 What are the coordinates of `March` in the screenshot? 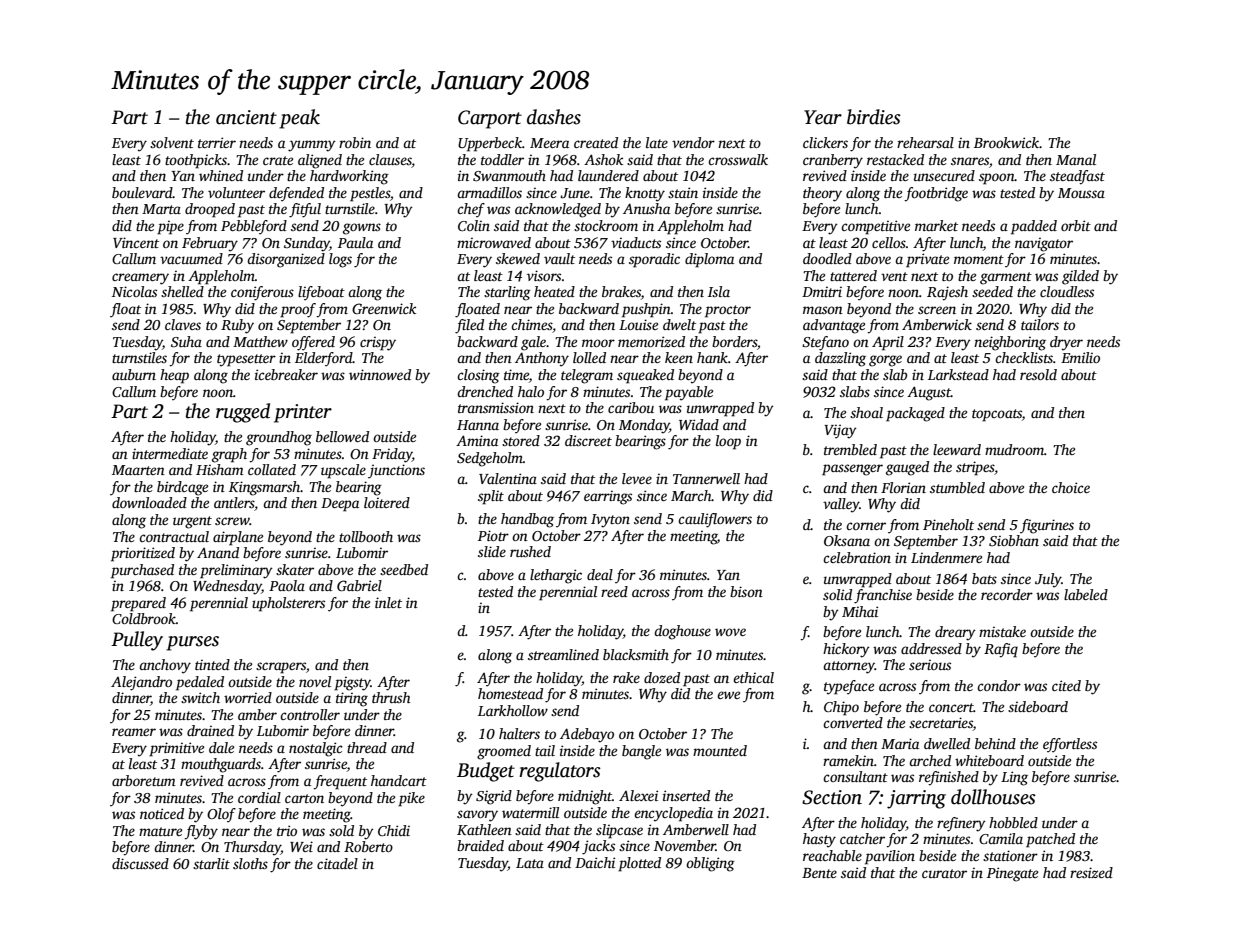 It's located at (691, 495).
